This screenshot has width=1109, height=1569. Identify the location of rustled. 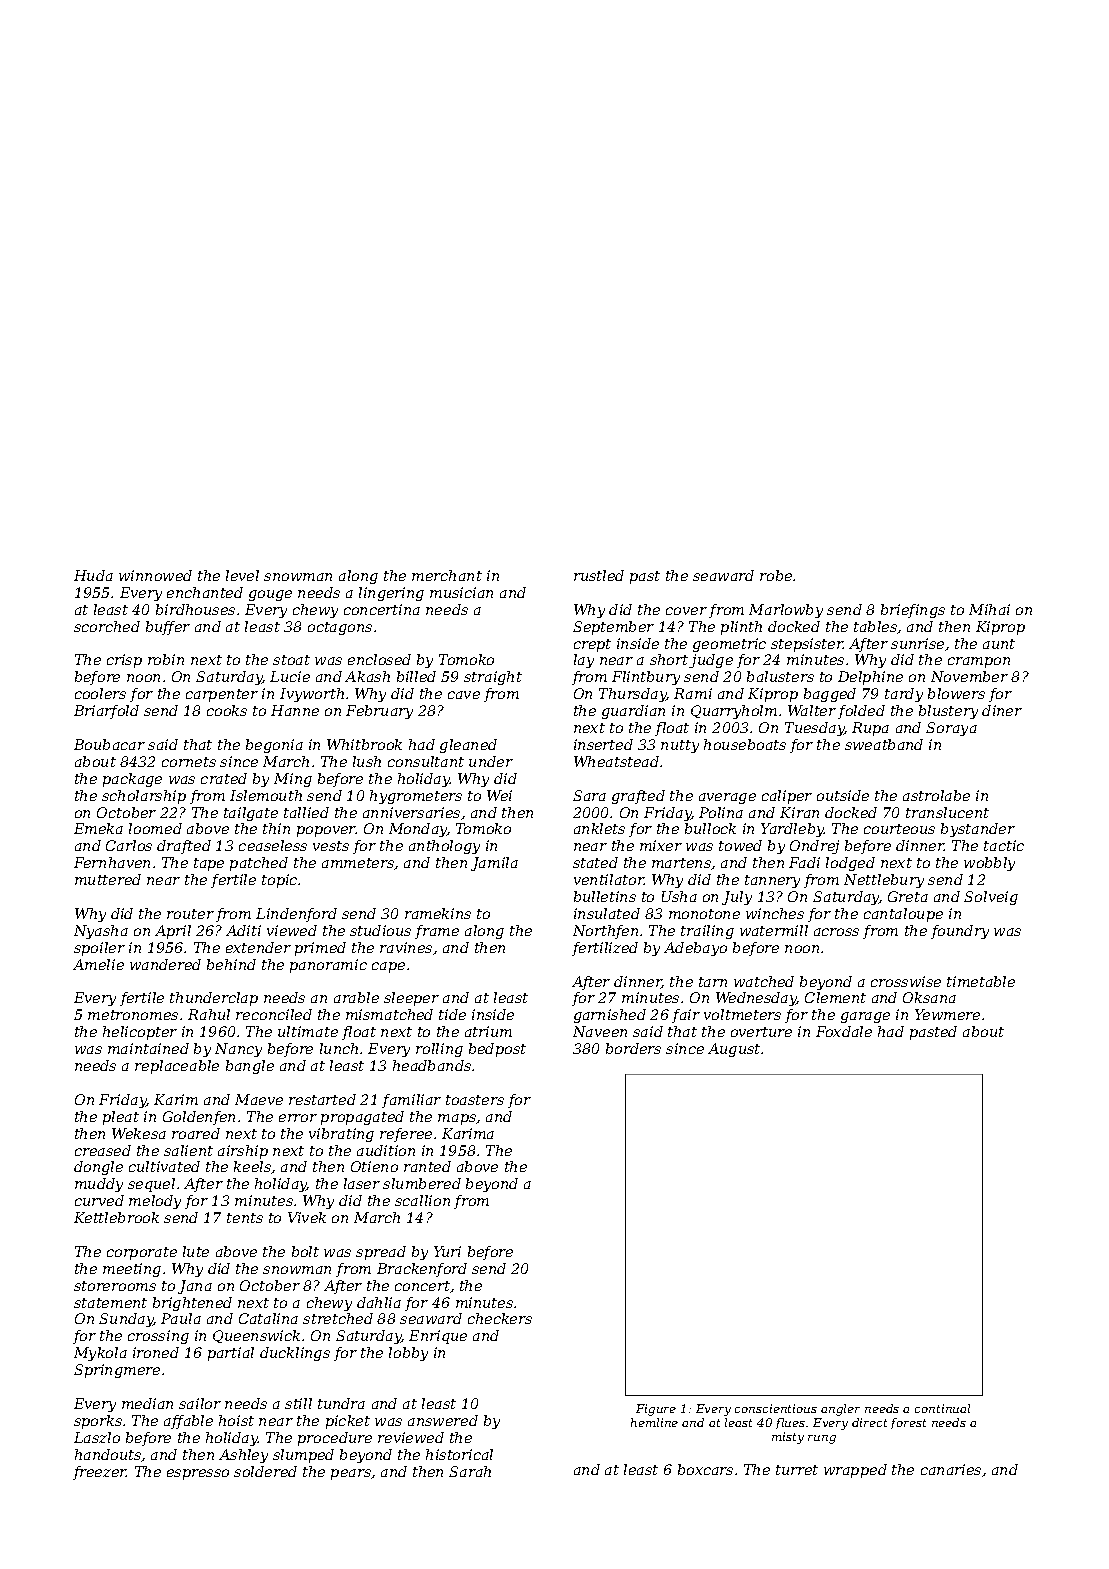
(599, 575).
